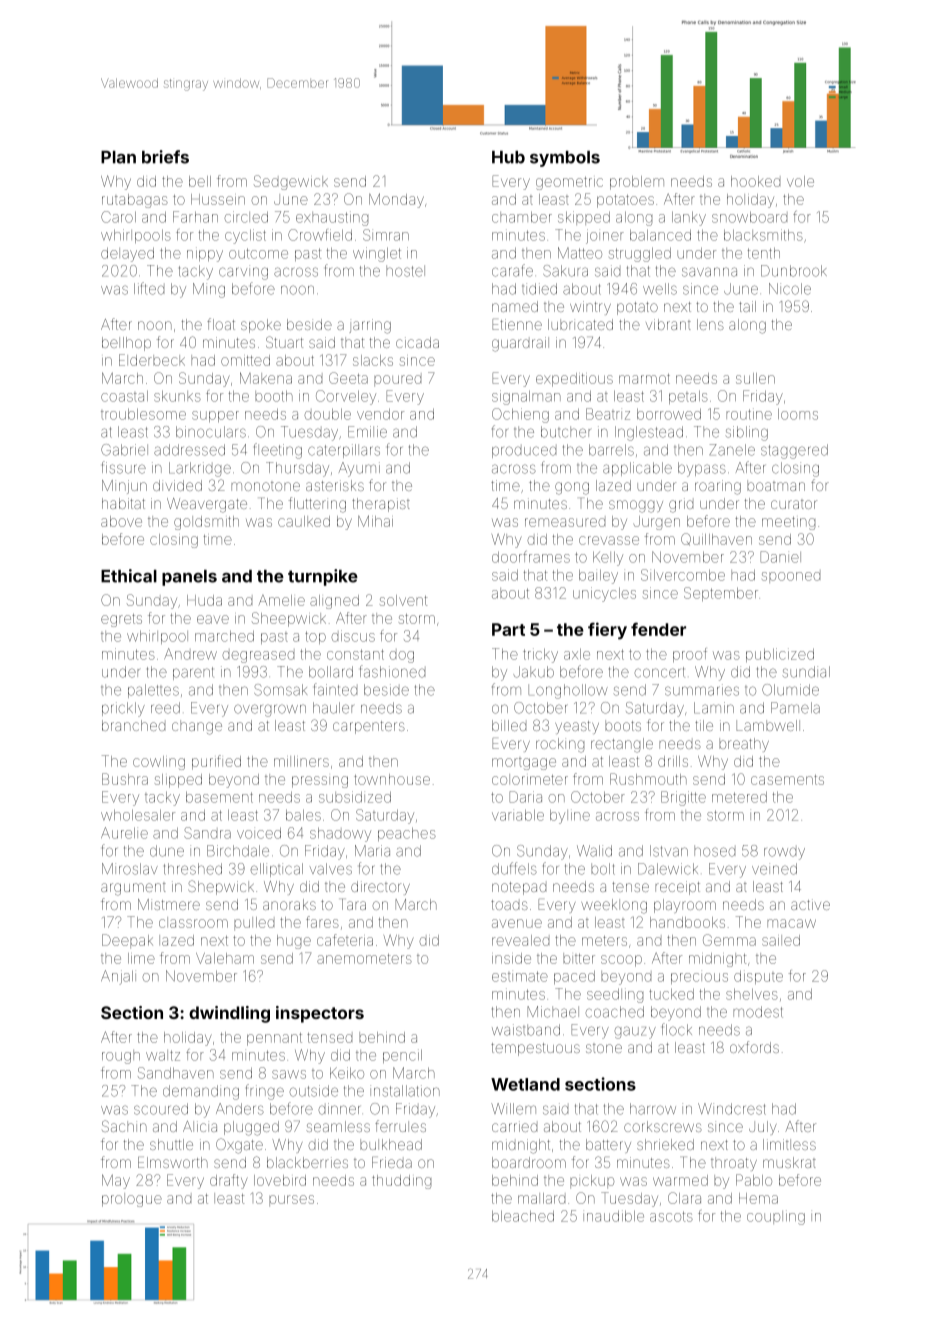  Describe the element at coordinates (525, 797) in the screenshot. I see `Daria` at that location.
